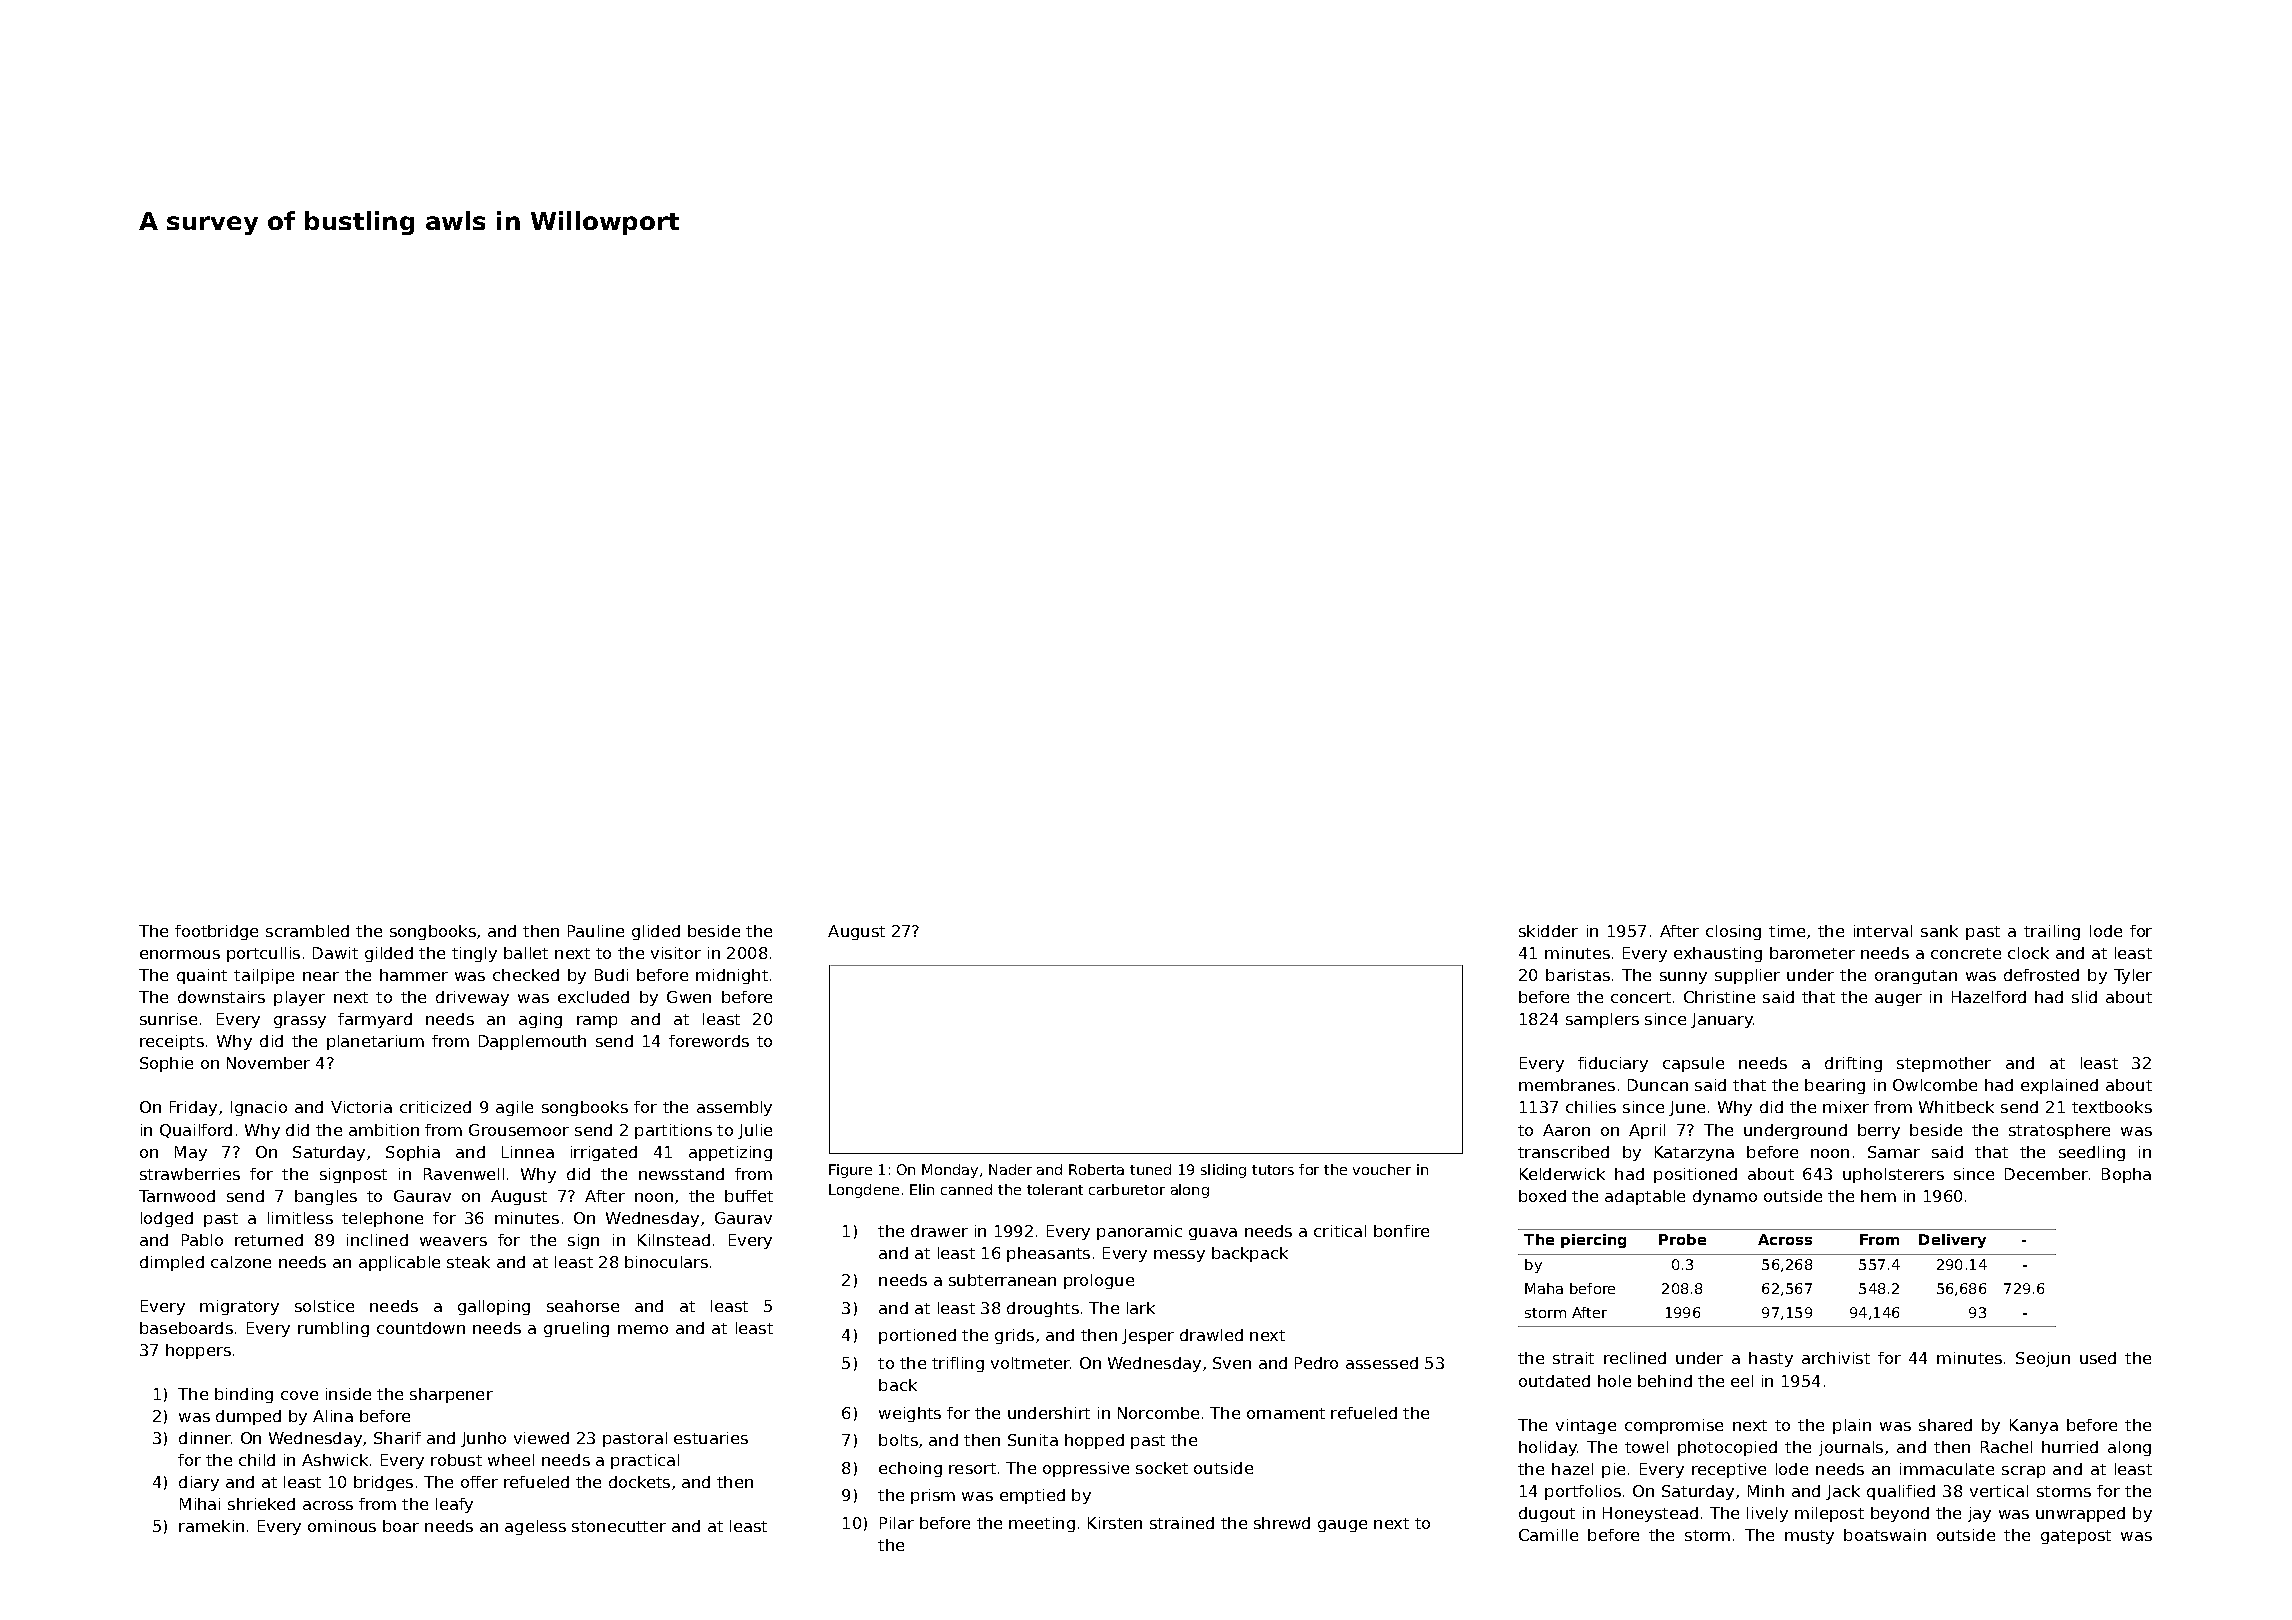  What do you see at coordinates (897, 1523) in the document?
I see `Pilar` at bounding box center [897, 1523].
